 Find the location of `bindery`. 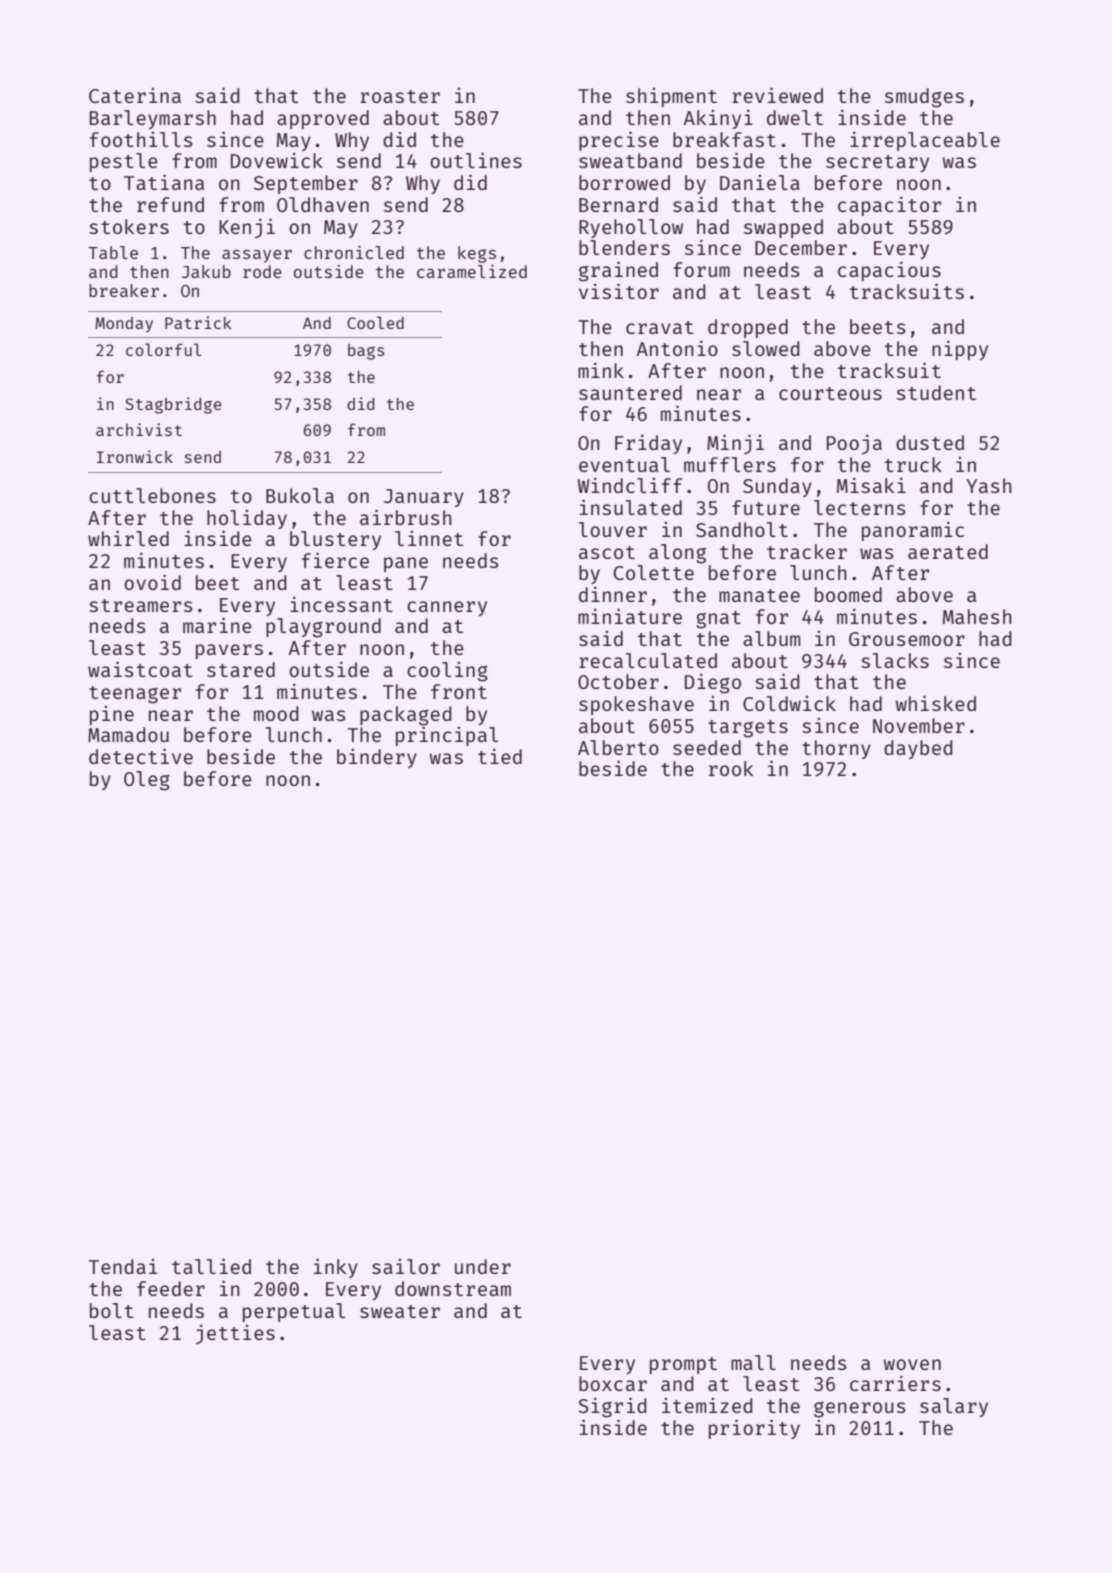

bindery is located at coordinates (377, 758).
